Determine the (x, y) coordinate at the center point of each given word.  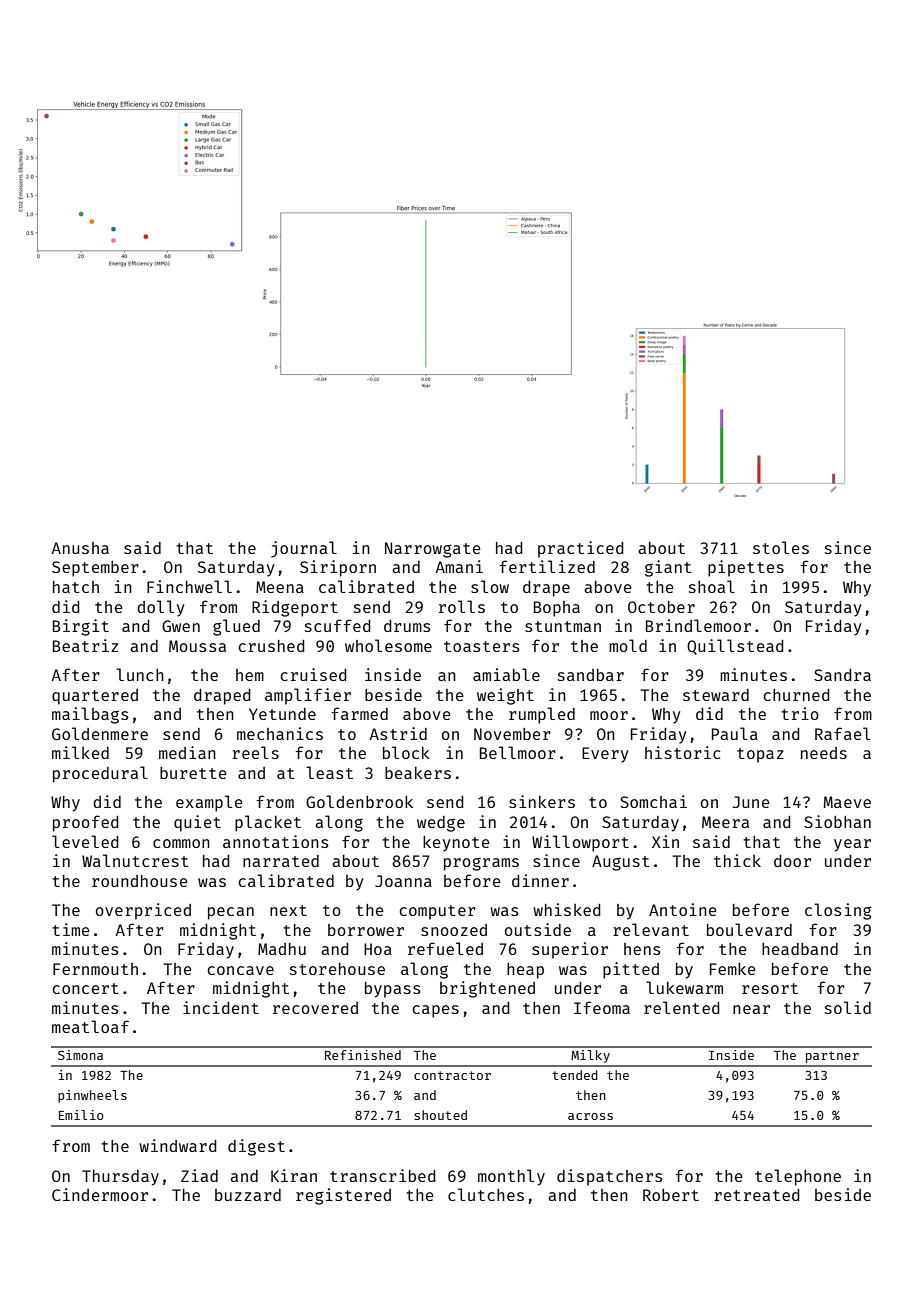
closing (838, 911)
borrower (366, 930)
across (590, 1116)
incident (221, 1007)
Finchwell (189, 586)
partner (832, 1057)
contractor (452, 1075)
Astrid (398, 733)
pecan (231, 913)
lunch (140, 674)
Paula (735, 733)
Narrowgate (433, 550)
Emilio (81, 1115)
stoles (781, 547)
